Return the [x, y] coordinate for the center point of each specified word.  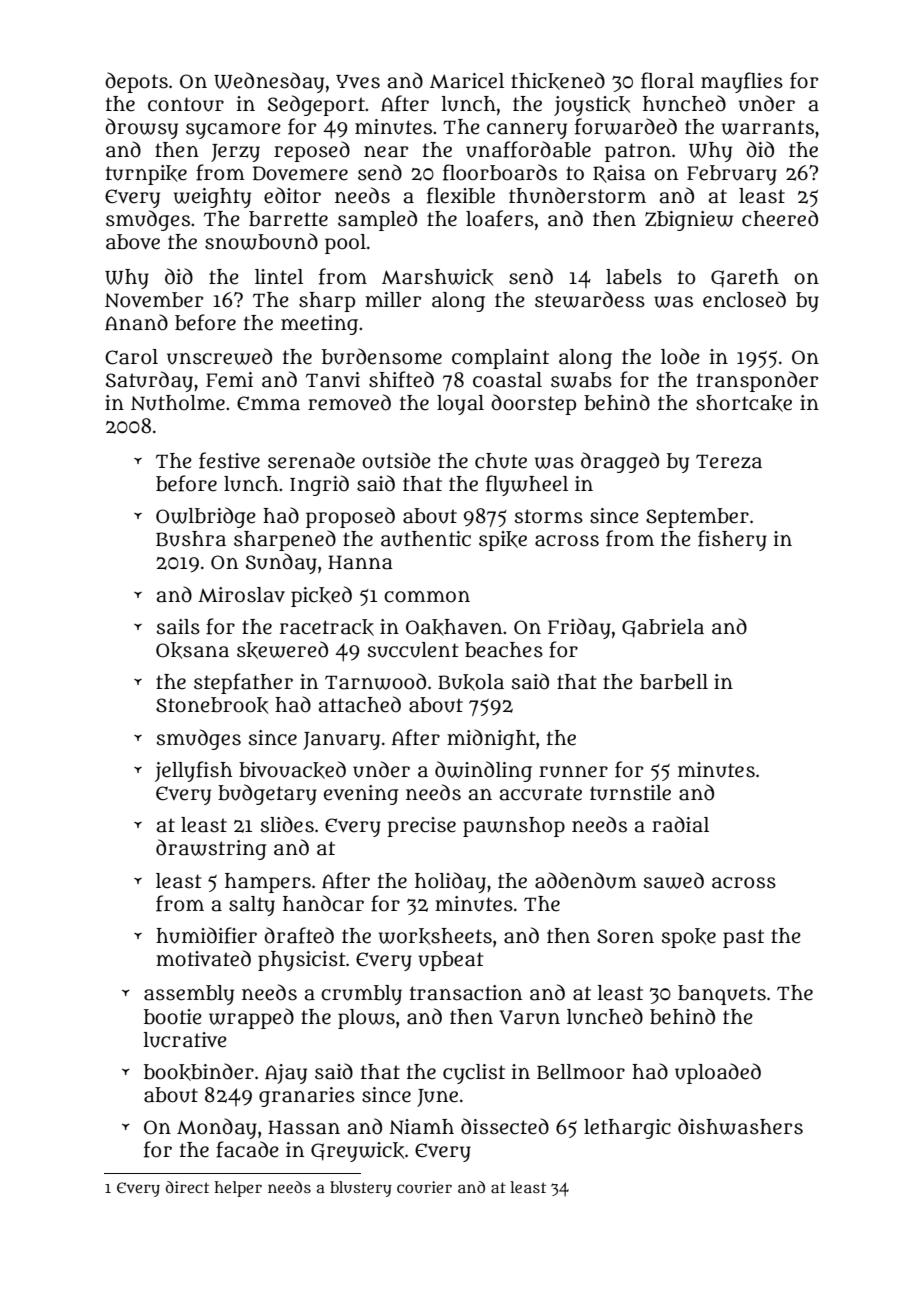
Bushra [191, 539]
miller [393, 300]
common [427, 597]
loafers [500, 218]
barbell [674, 682]
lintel [279, 277]
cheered [780, 218]
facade [247, 1149]
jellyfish [193, 771]
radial [680, 824]
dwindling [483, 771]
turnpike [146, 175]
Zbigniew [689, 221]
